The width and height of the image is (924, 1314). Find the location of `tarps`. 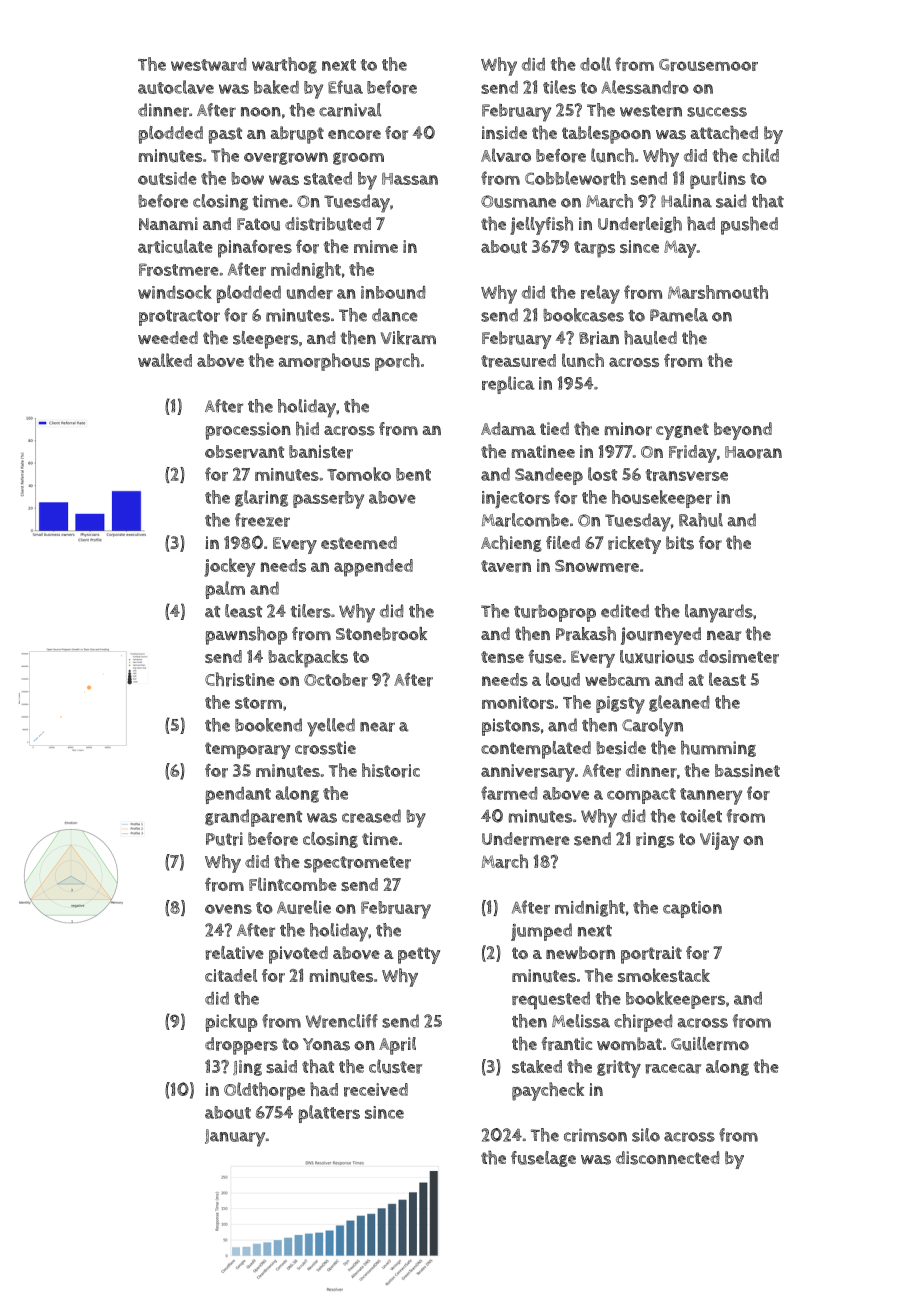

tarps is located at coordinates (594, 249).
